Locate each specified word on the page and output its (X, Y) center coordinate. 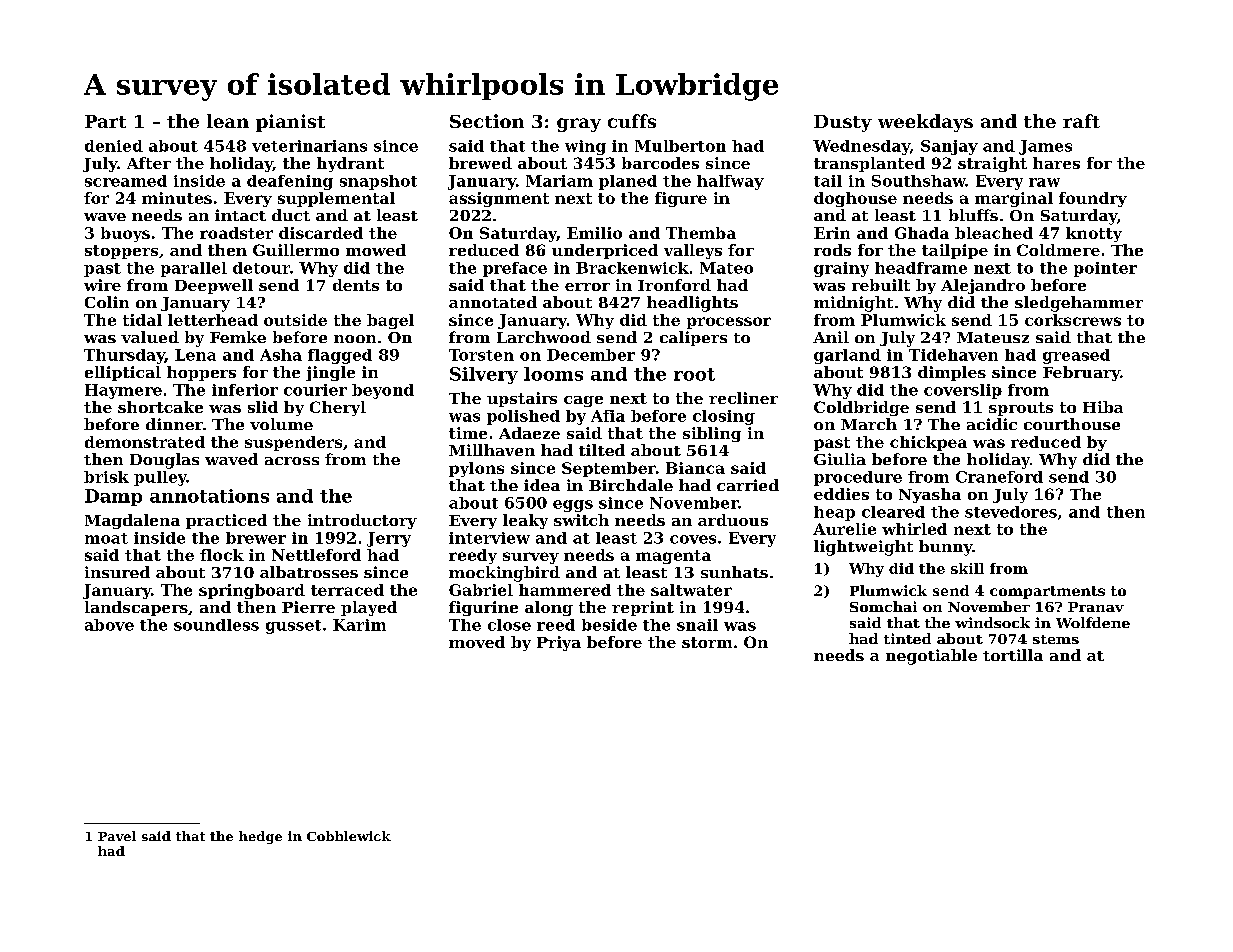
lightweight (863, 548)
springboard (252, 591)
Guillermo (296, 250)
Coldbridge (861, 408)
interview (489, 538)
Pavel (117, 836)
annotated (493, 302)
